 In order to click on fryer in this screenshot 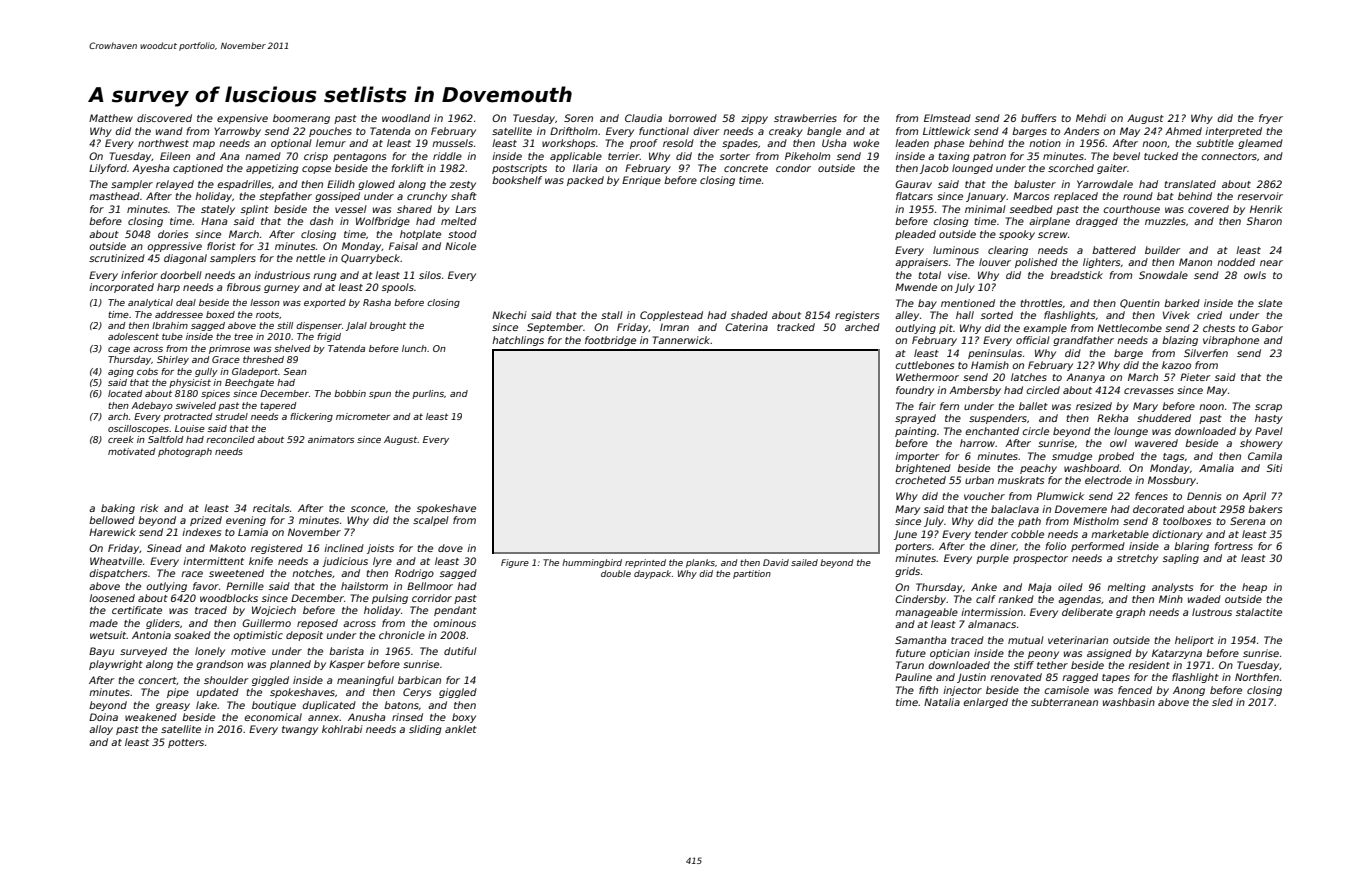, I will do `click(1271, 119)`.
